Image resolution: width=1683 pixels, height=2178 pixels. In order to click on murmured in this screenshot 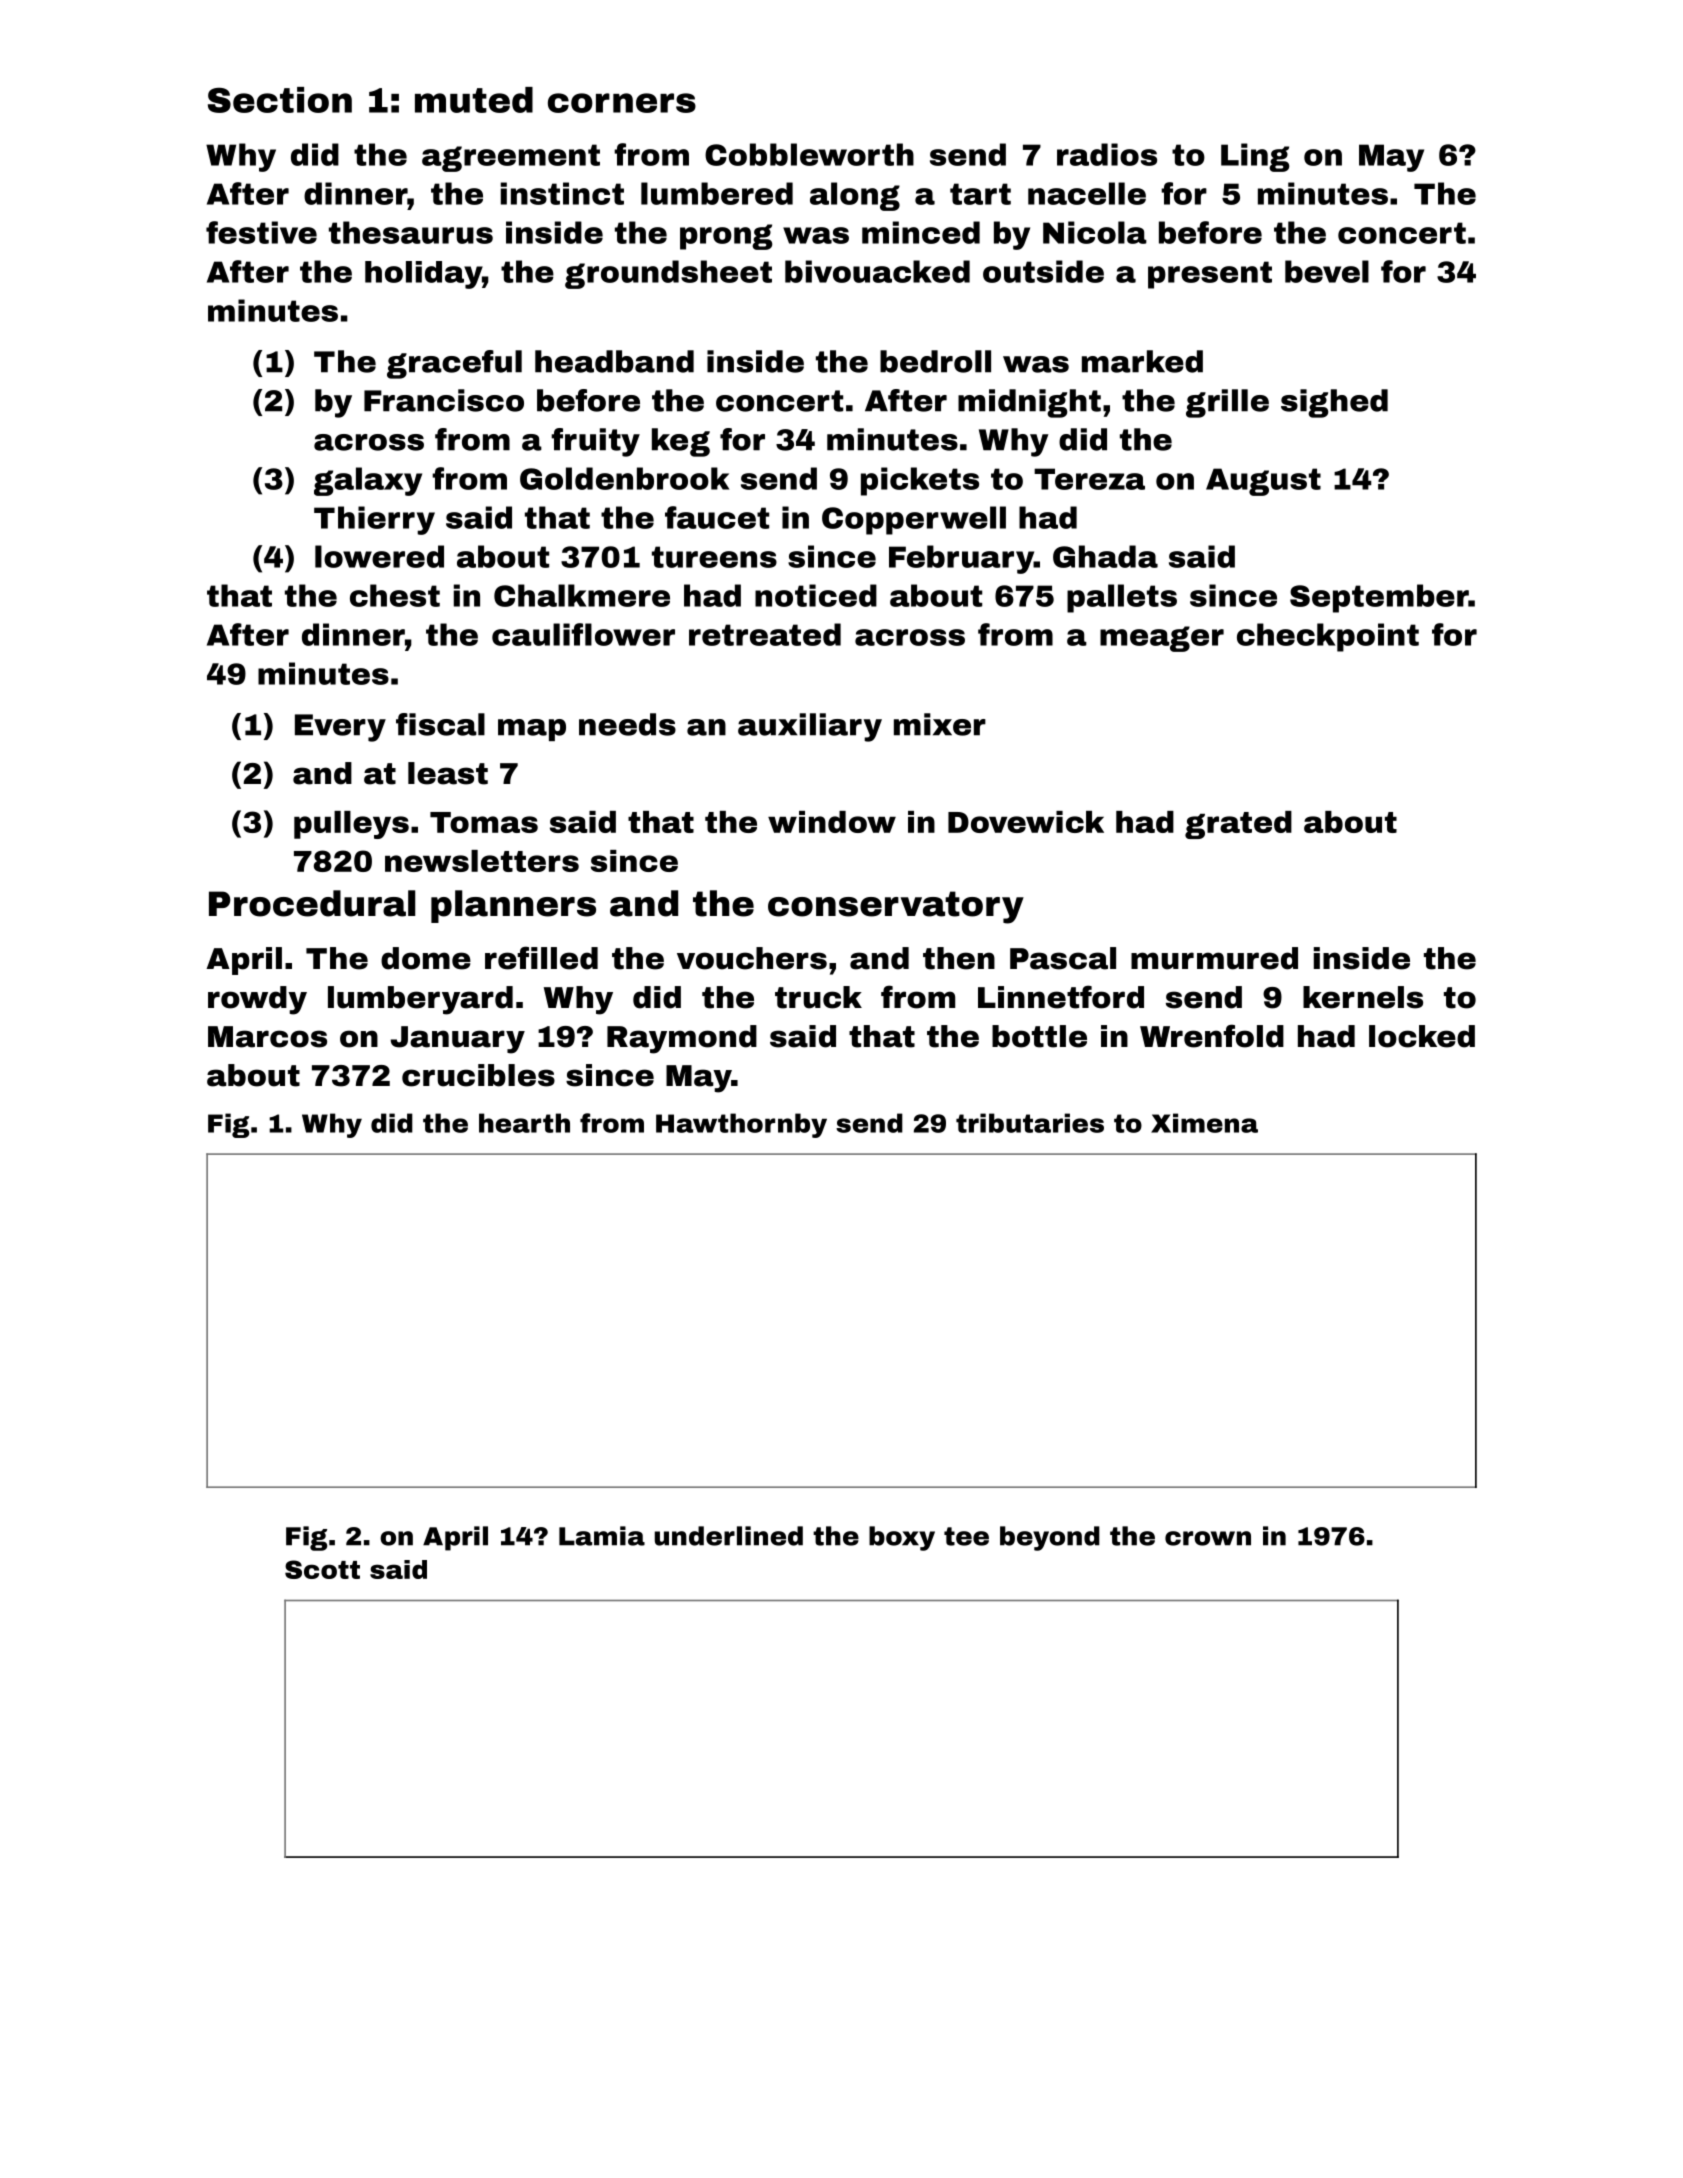, I will do `click(1214, 958)`.
